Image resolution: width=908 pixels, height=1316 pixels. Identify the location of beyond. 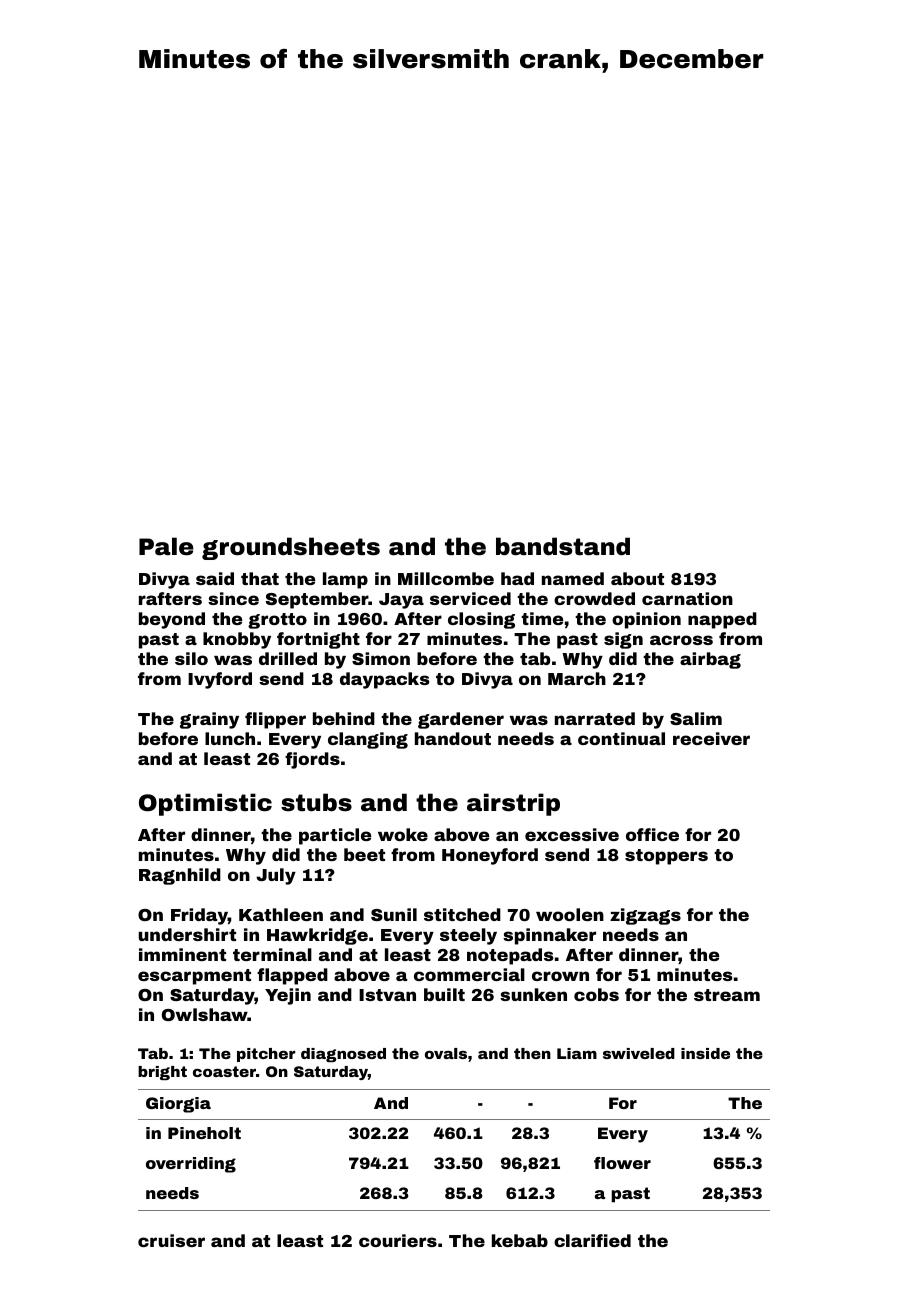
(172, 620).
